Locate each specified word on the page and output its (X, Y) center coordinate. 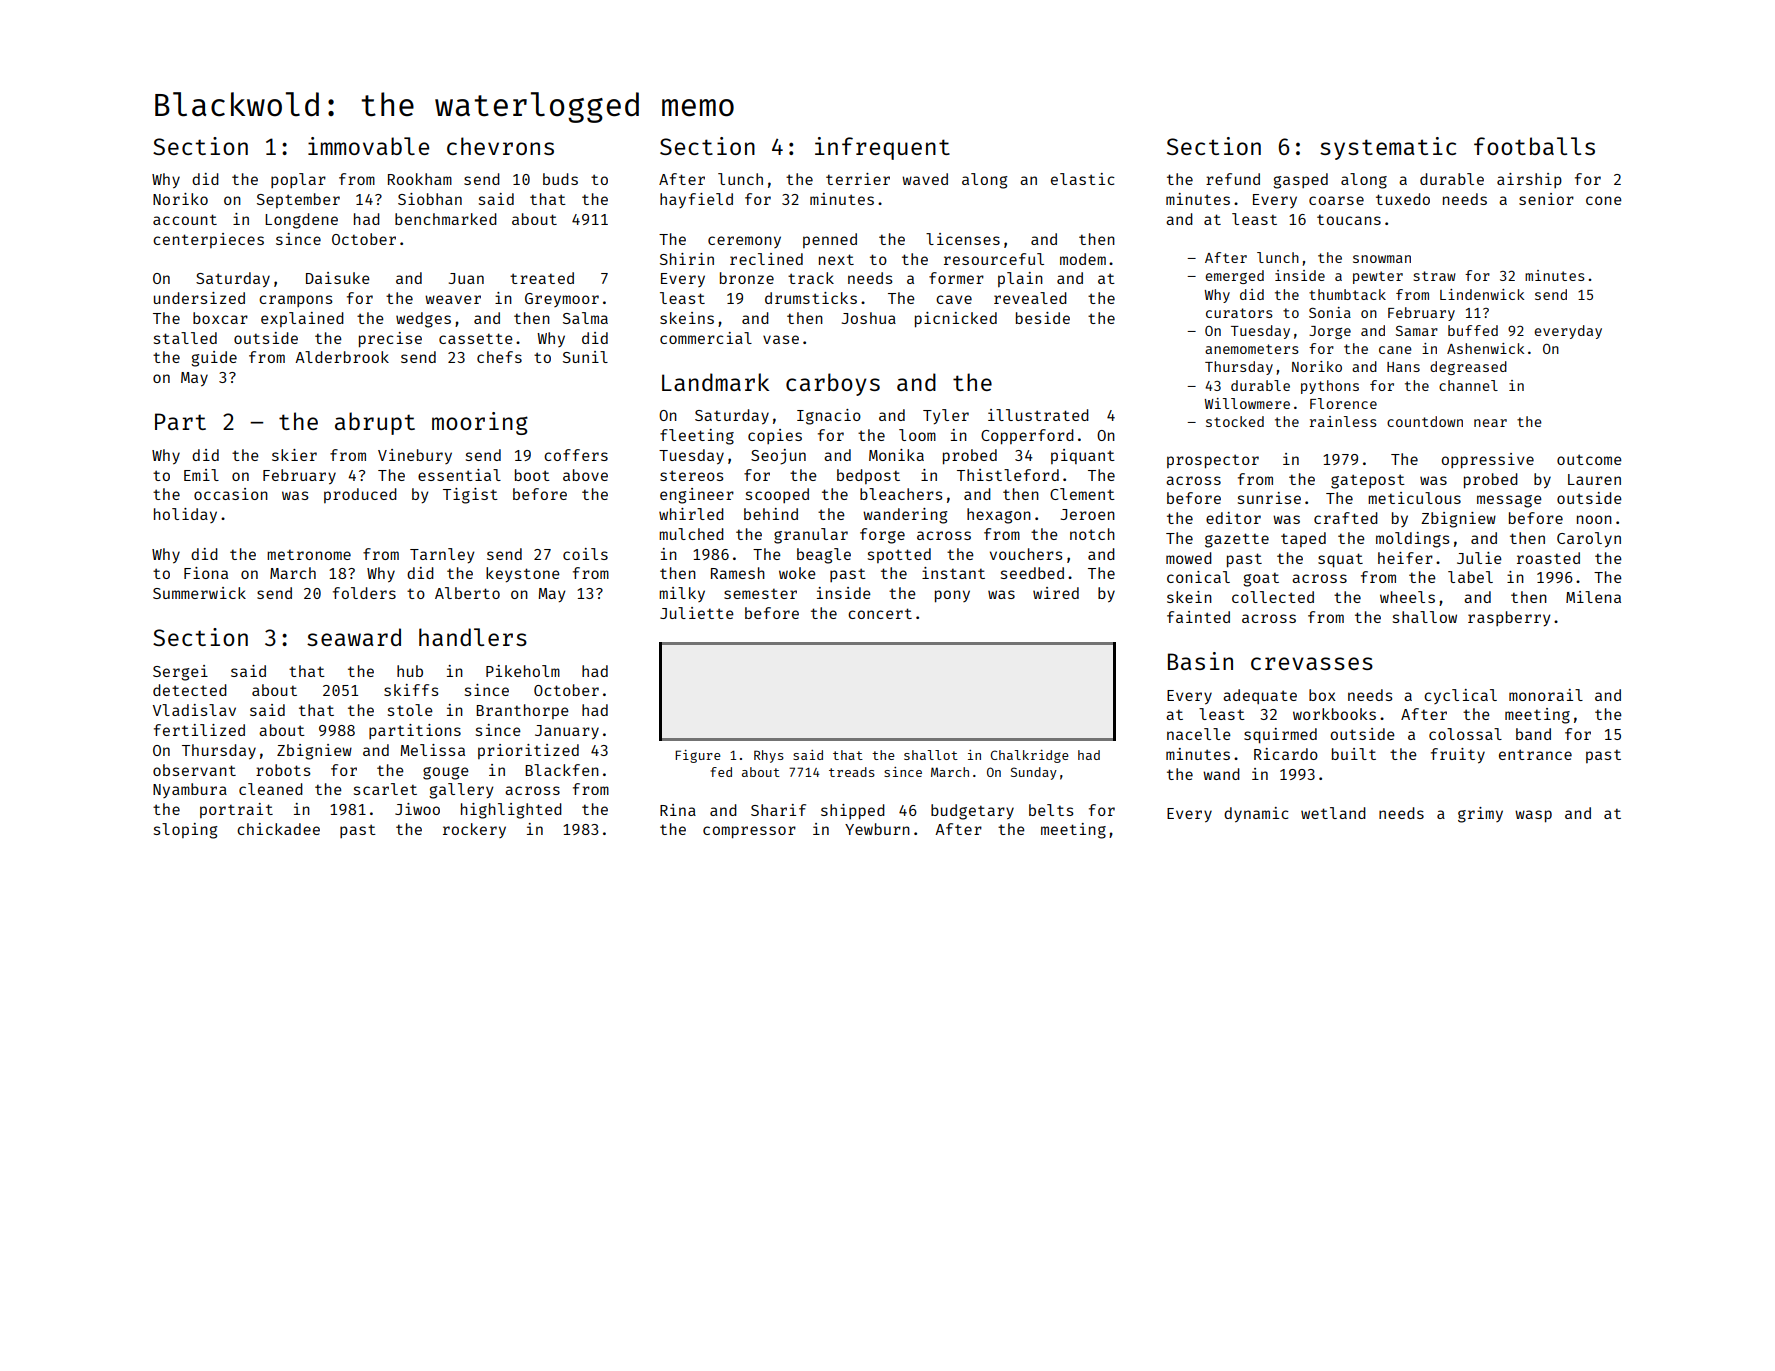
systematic (1388, 148)
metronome (309, 554)
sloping (185, 831)
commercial (706, 338)
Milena (1593, 597)
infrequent (882, 148)
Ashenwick (1485, 348)
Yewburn (877, 829)
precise (390, 340)
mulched (691, 534)
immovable (368, 146)
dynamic (1256, 815)
